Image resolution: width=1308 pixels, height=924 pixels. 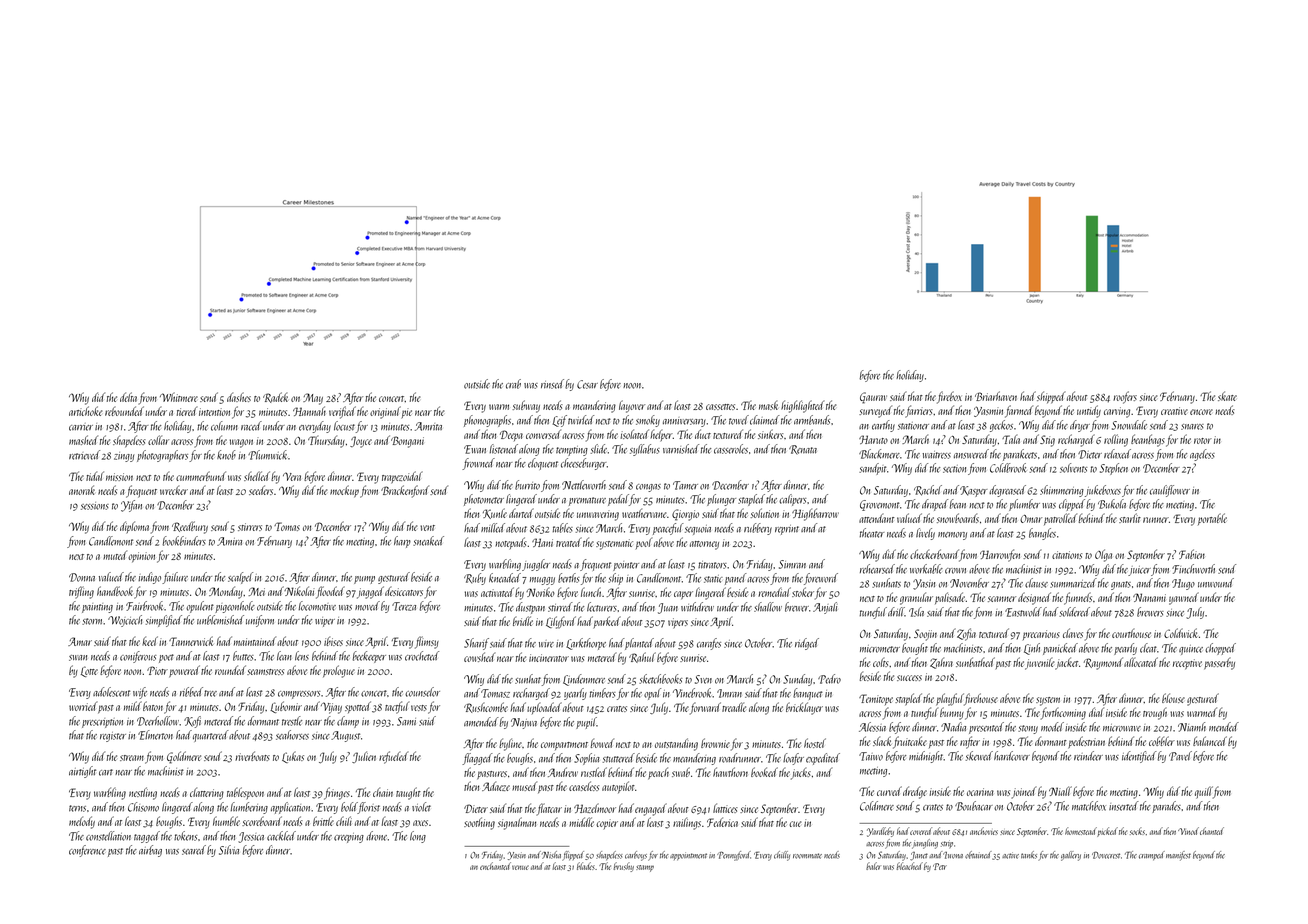 What do you see at coordinates (1141, 662) in the screenshot?
I see `allocated` at bounding box center [1141, 662].
